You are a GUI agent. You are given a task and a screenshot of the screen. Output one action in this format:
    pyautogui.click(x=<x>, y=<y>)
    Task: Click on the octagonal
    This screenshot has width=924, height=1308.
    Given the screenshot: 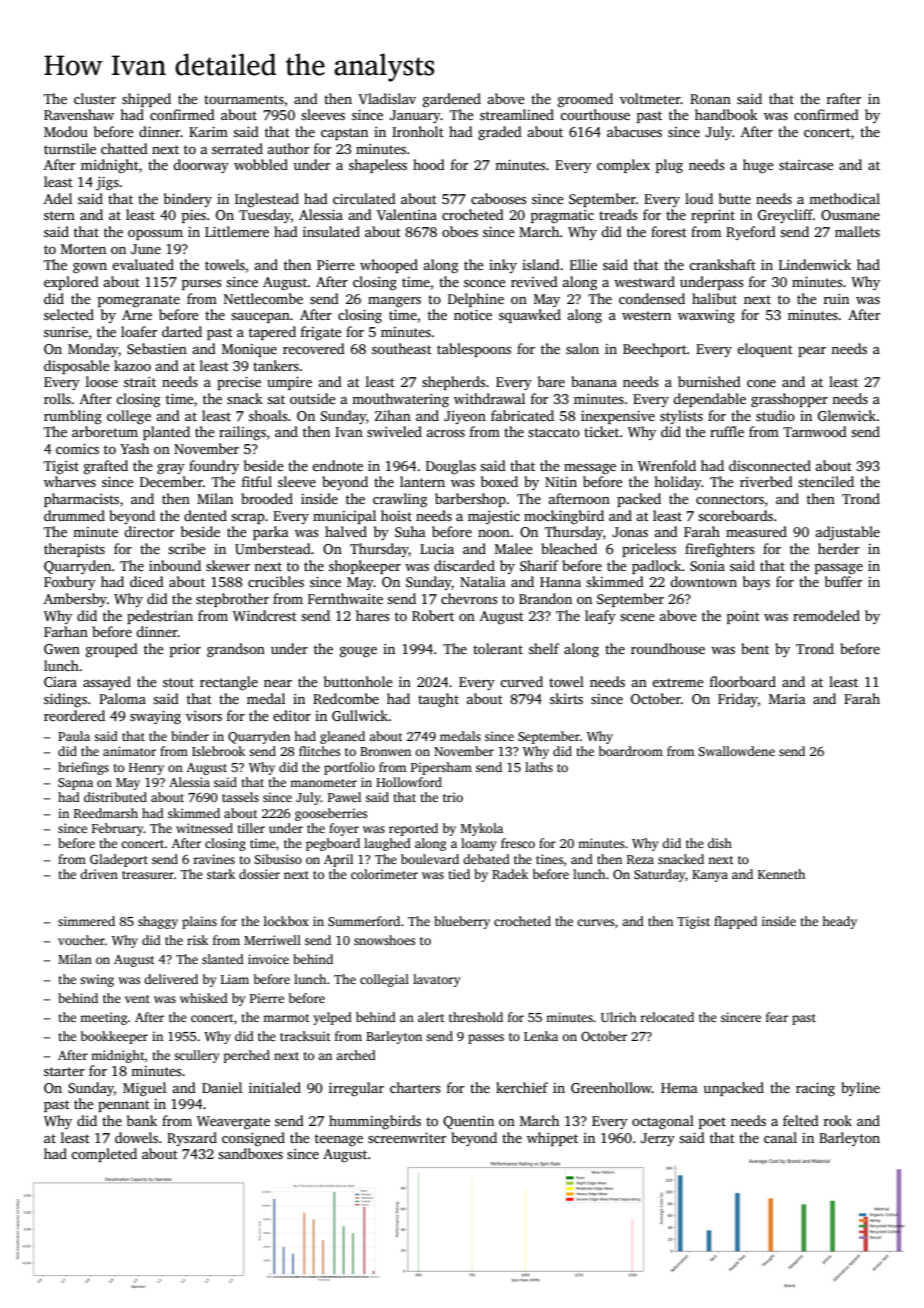 What is the action you would take?
    pyautogui.click(x=663, y=1122)
